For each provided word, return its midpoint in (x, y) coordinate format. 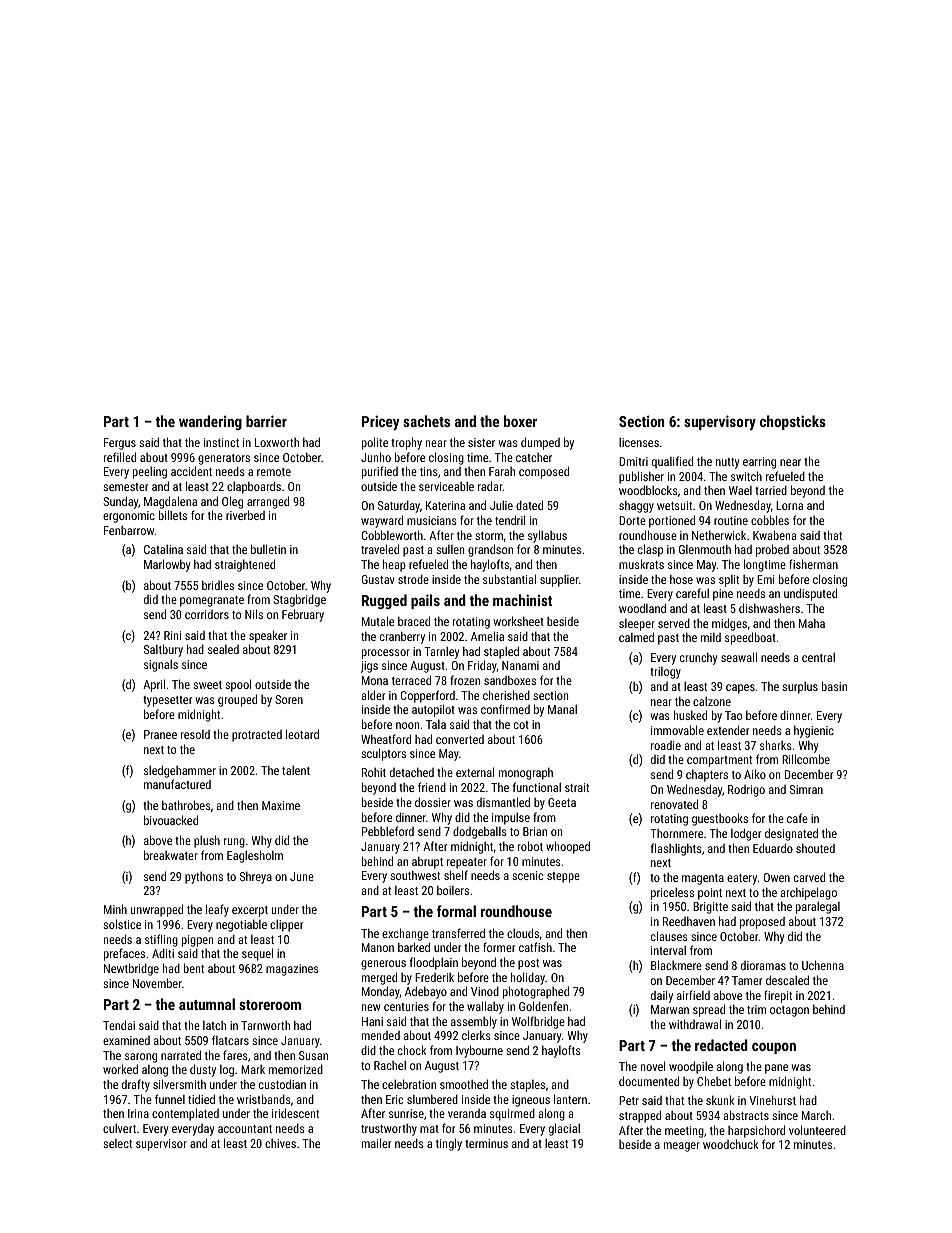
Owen (777, 877)
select (117, 1143)
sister (481, 442)
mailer (376, 1143)
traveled (380, 549)
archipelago (808, 893)
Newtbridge (131, 969)
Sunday (120, 502)
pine (723, 595)
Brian (535, 831)
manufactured (177, 784)
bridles (218, 585)
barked (414, 947)
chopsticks (793, 422)
